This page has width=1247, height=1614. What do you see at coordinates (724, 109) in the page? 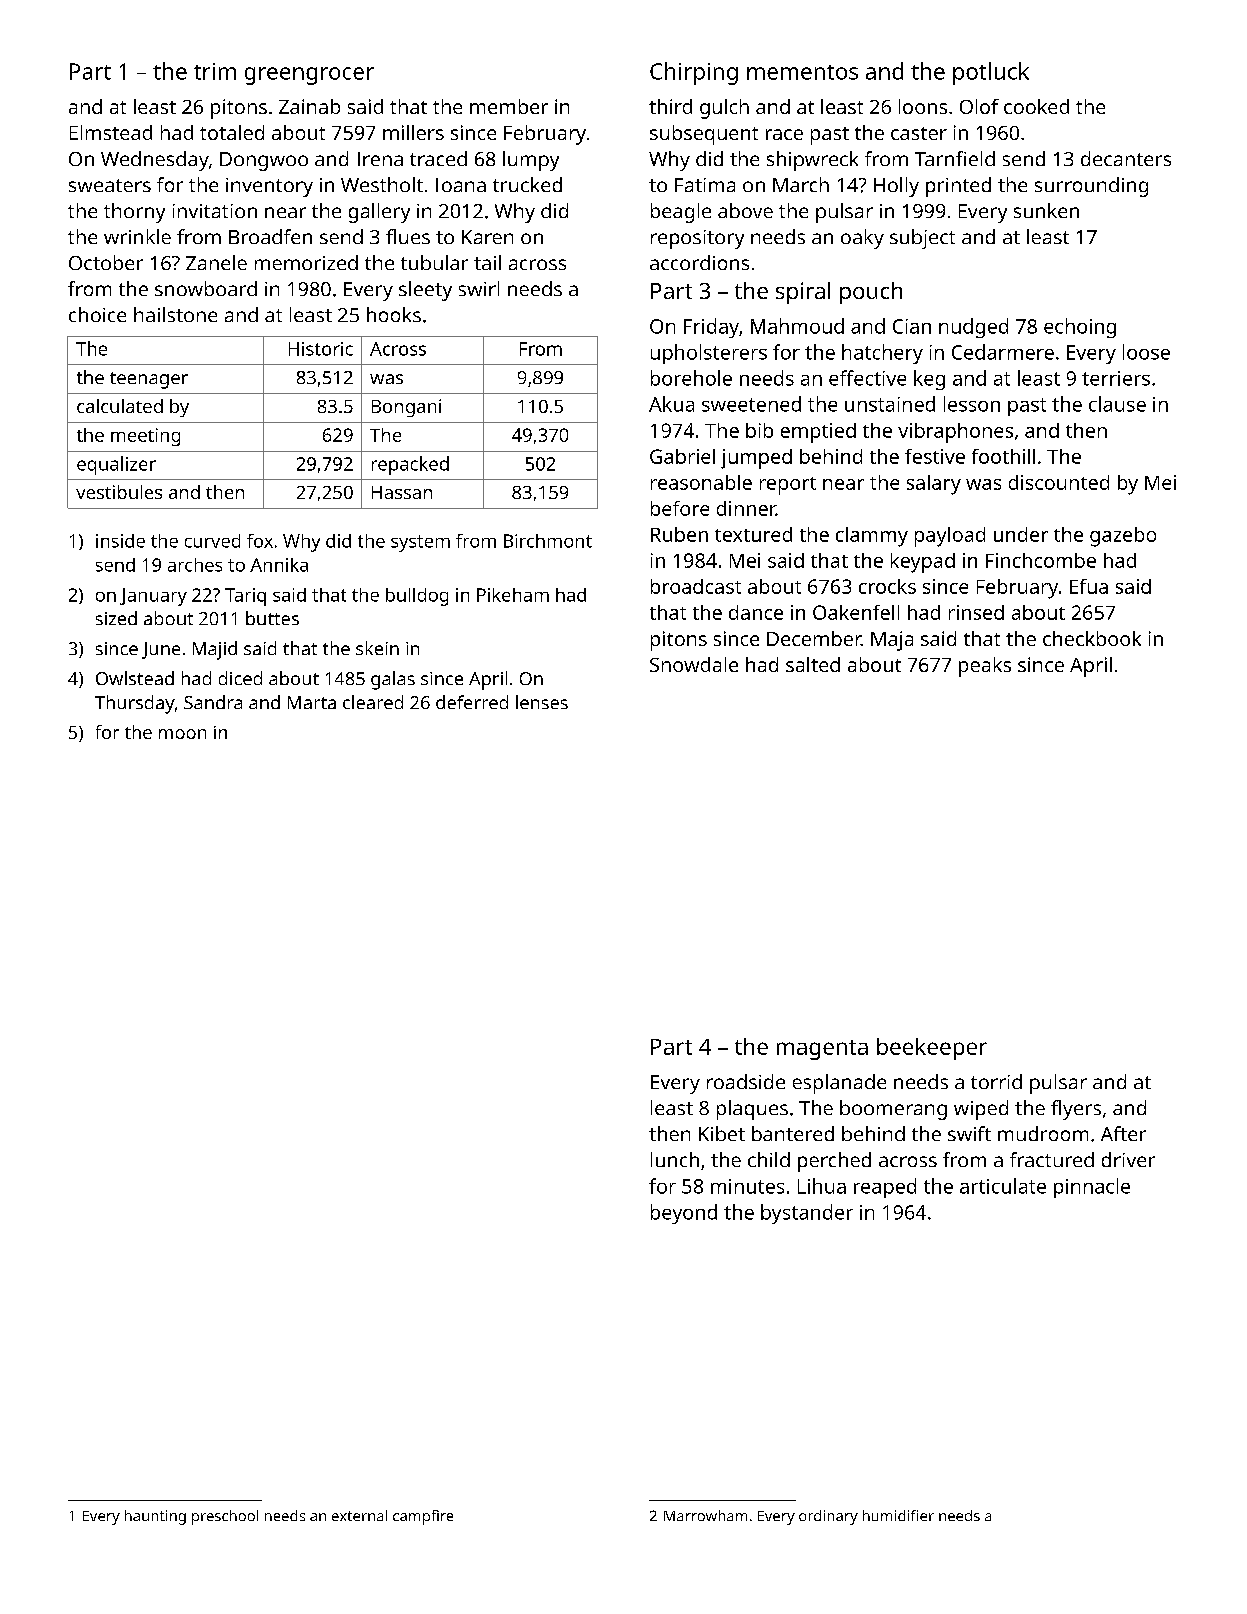
I see `gulch` at bounding box center [724, 109].
